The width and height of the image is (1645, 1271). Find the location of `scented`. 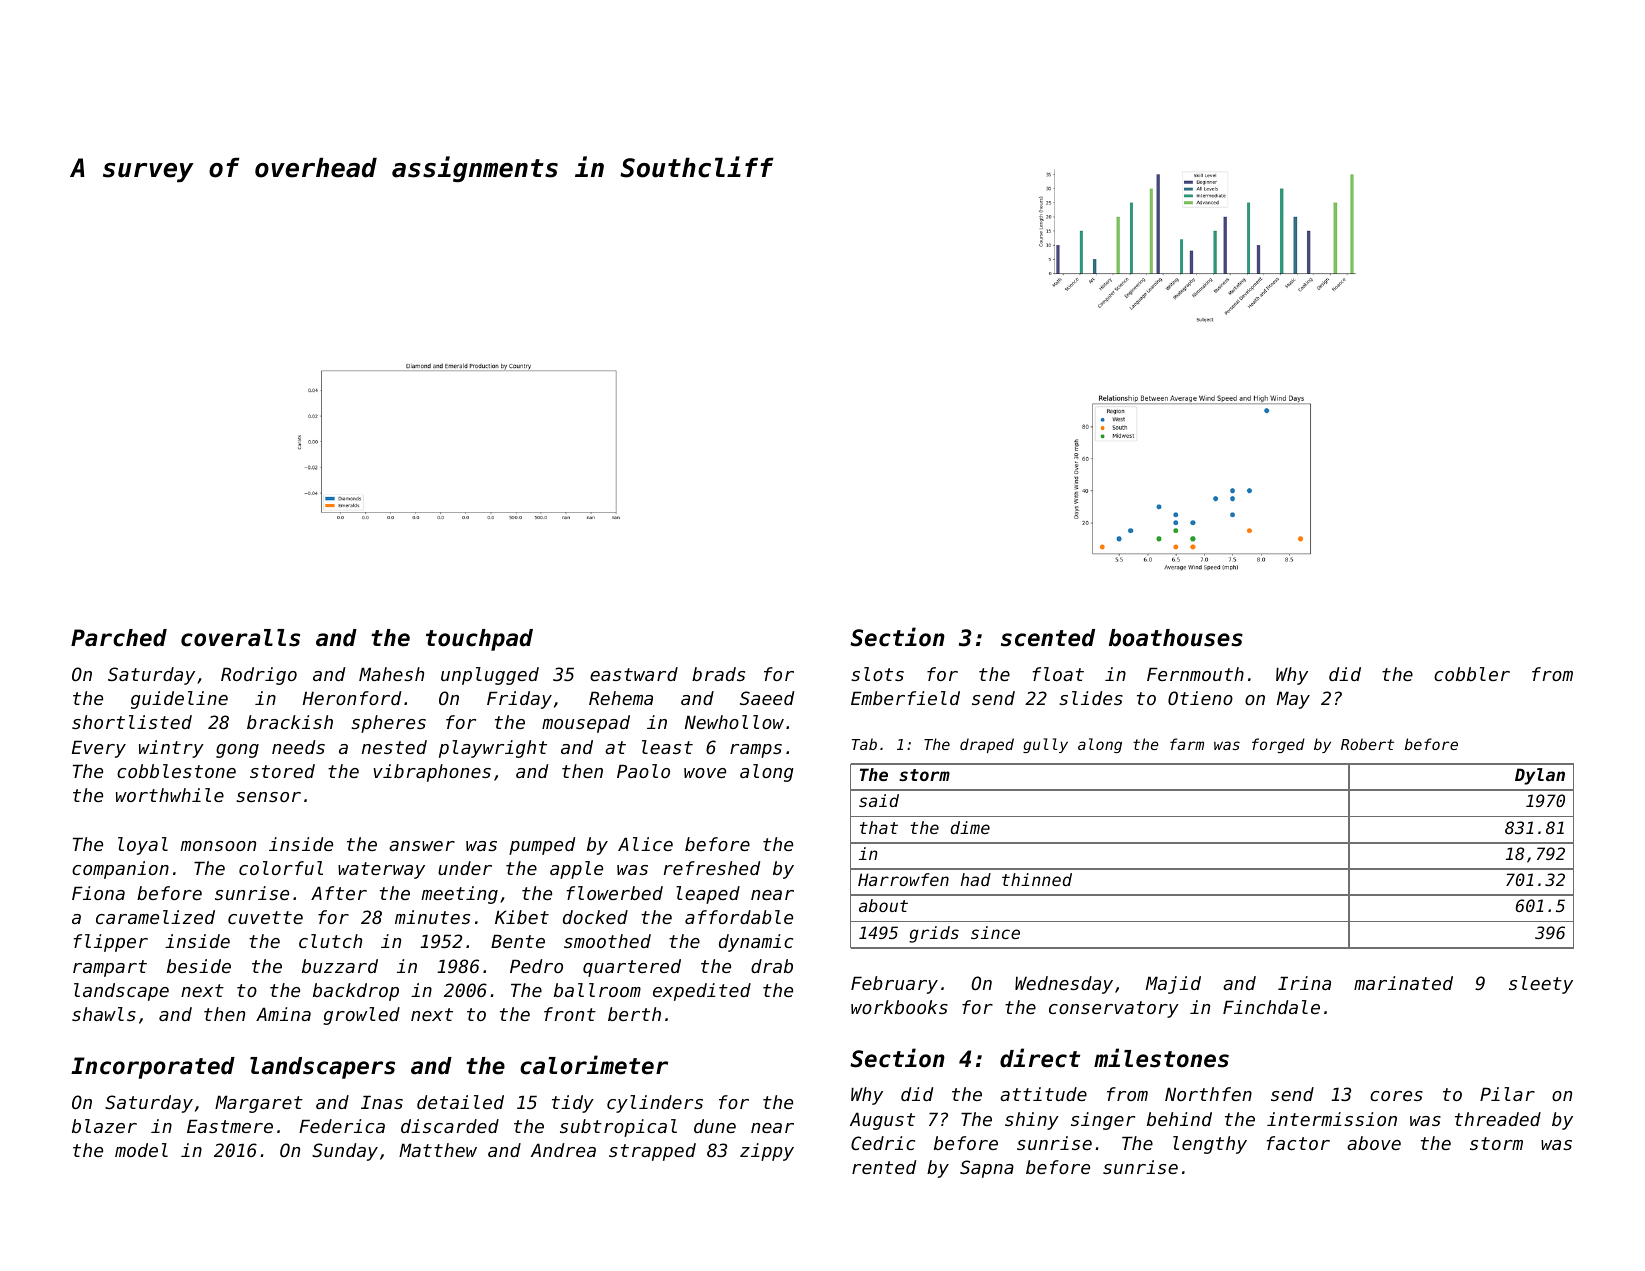

scented is located at coordinates (1048, 638).
